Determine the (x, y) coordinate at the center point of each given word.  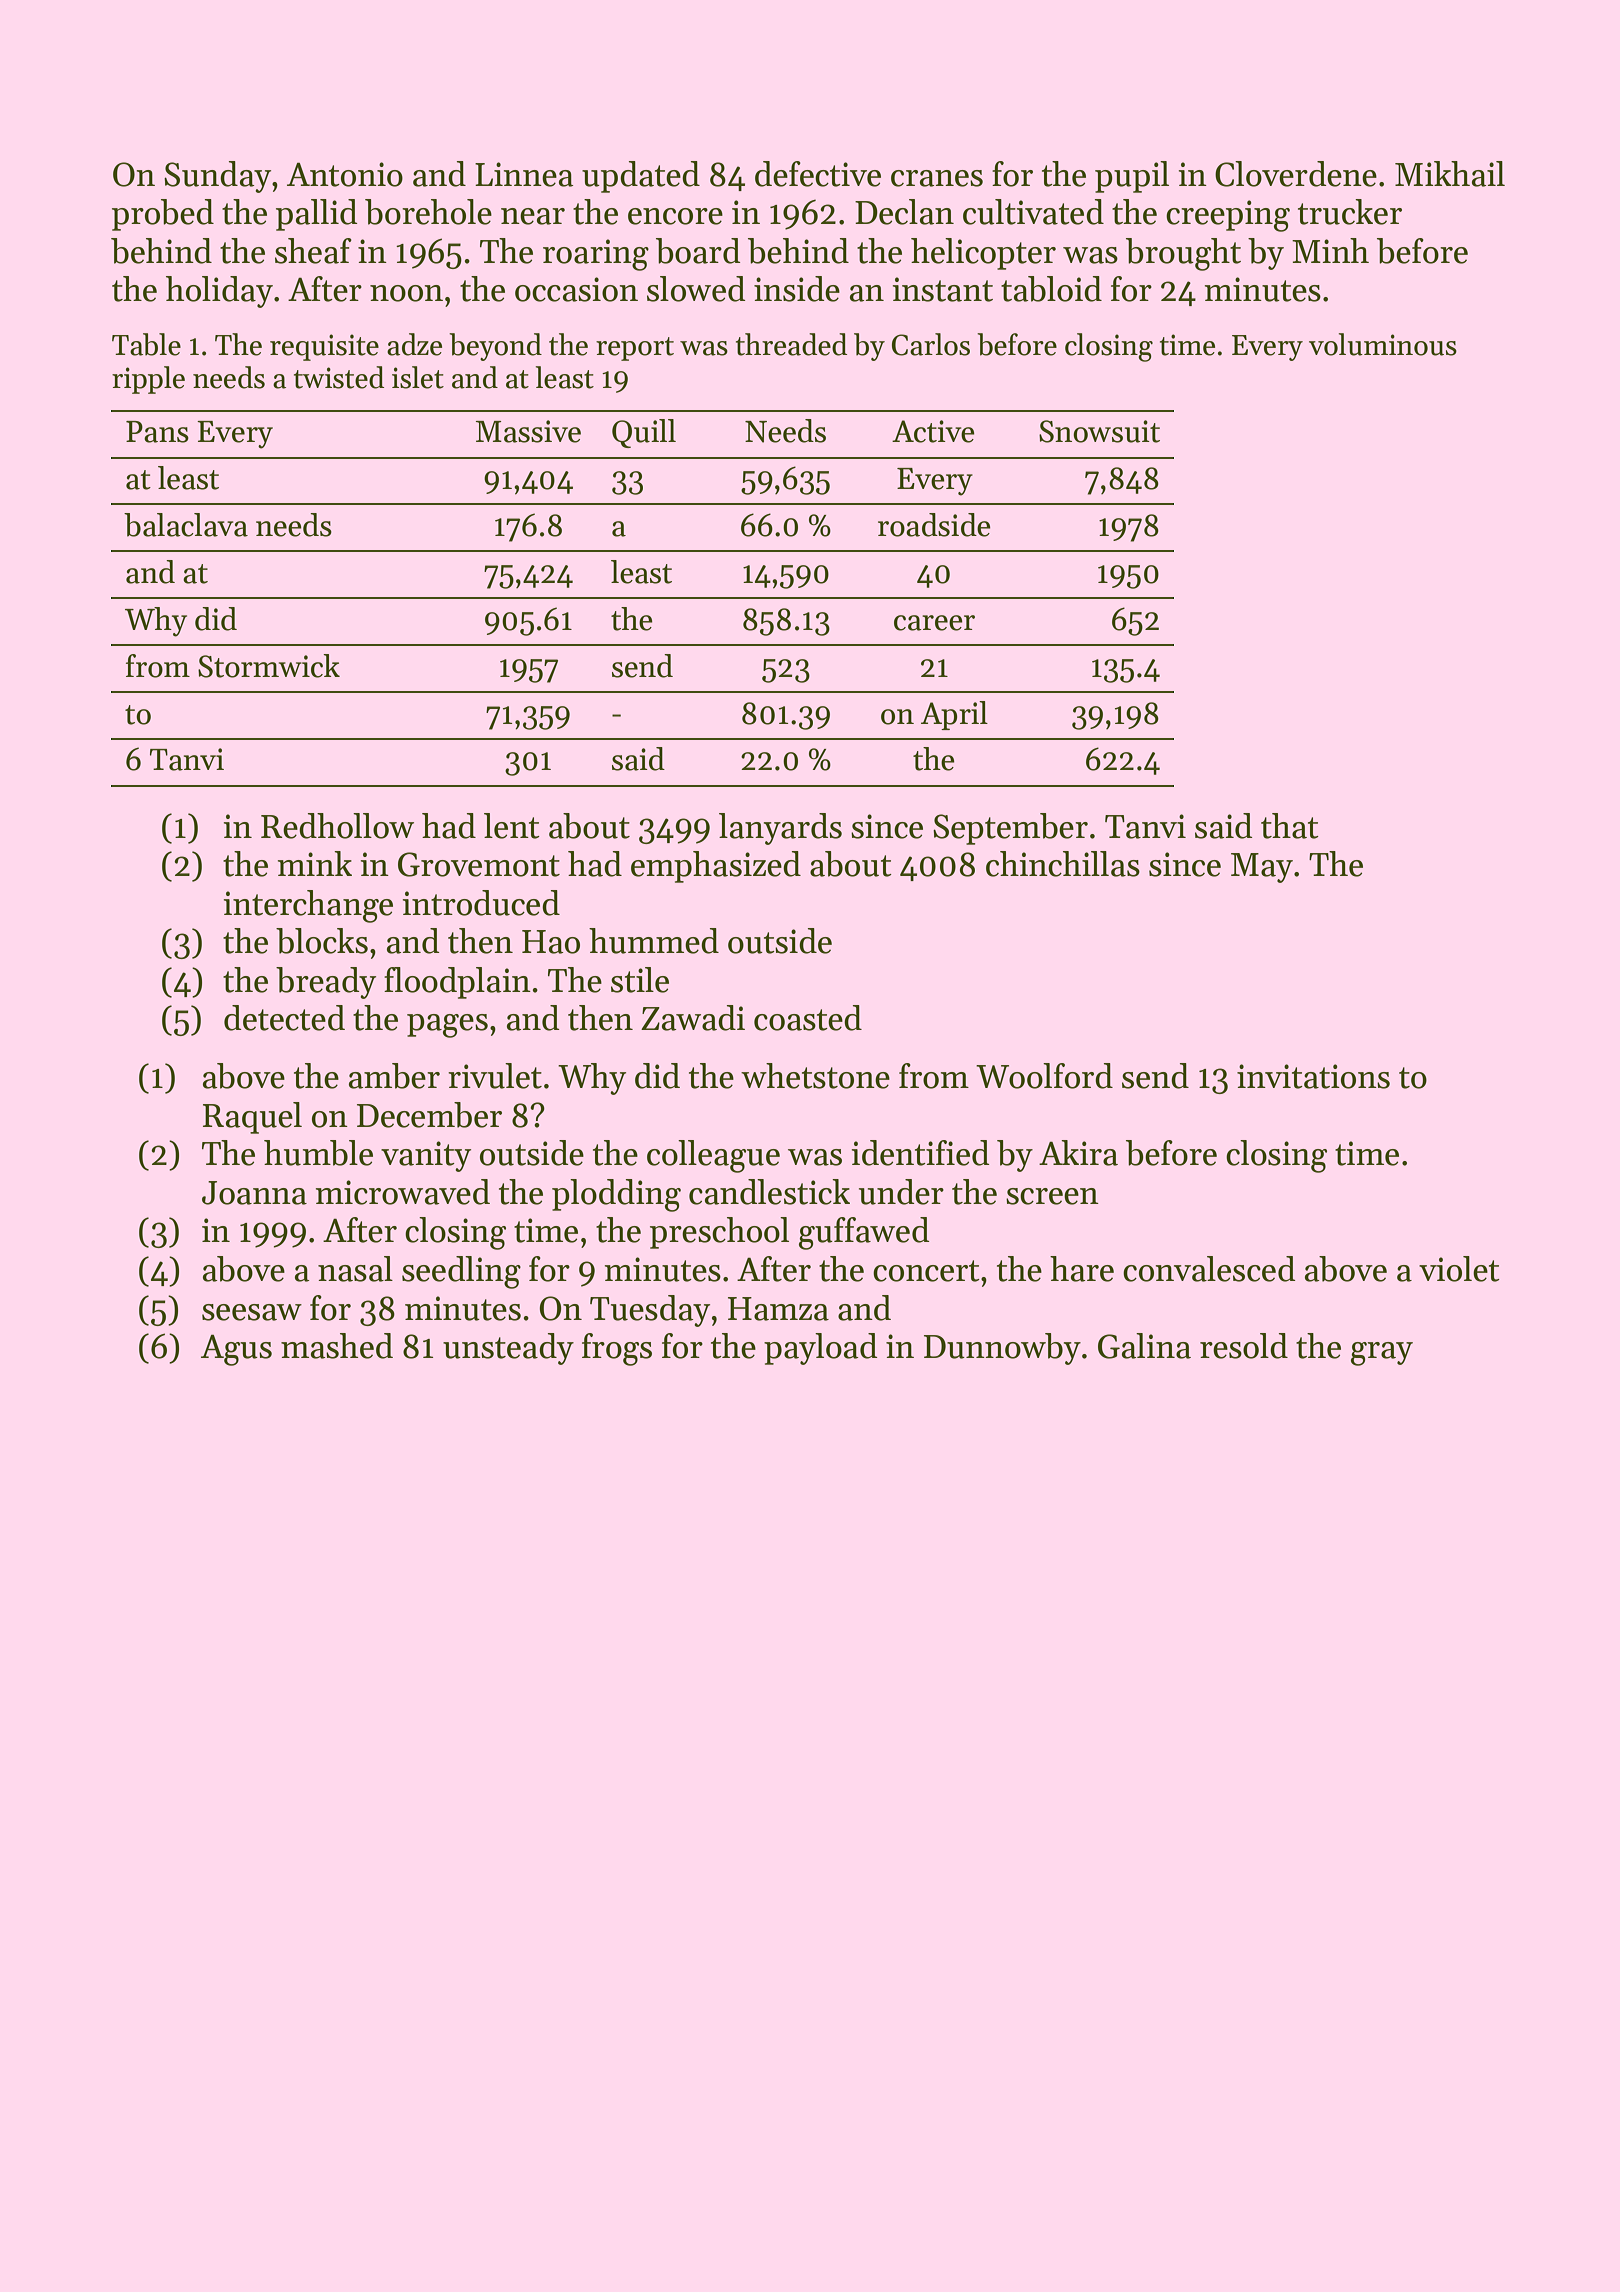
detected (284, 1018)
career (934, 623)
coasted (808, 1018)
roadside (934, 525)
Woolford (1044, 1076)
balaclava (186, 525)
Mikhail (1450, 174)
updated (641, 177)
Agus (236, 1350)
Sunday (217, 177)
